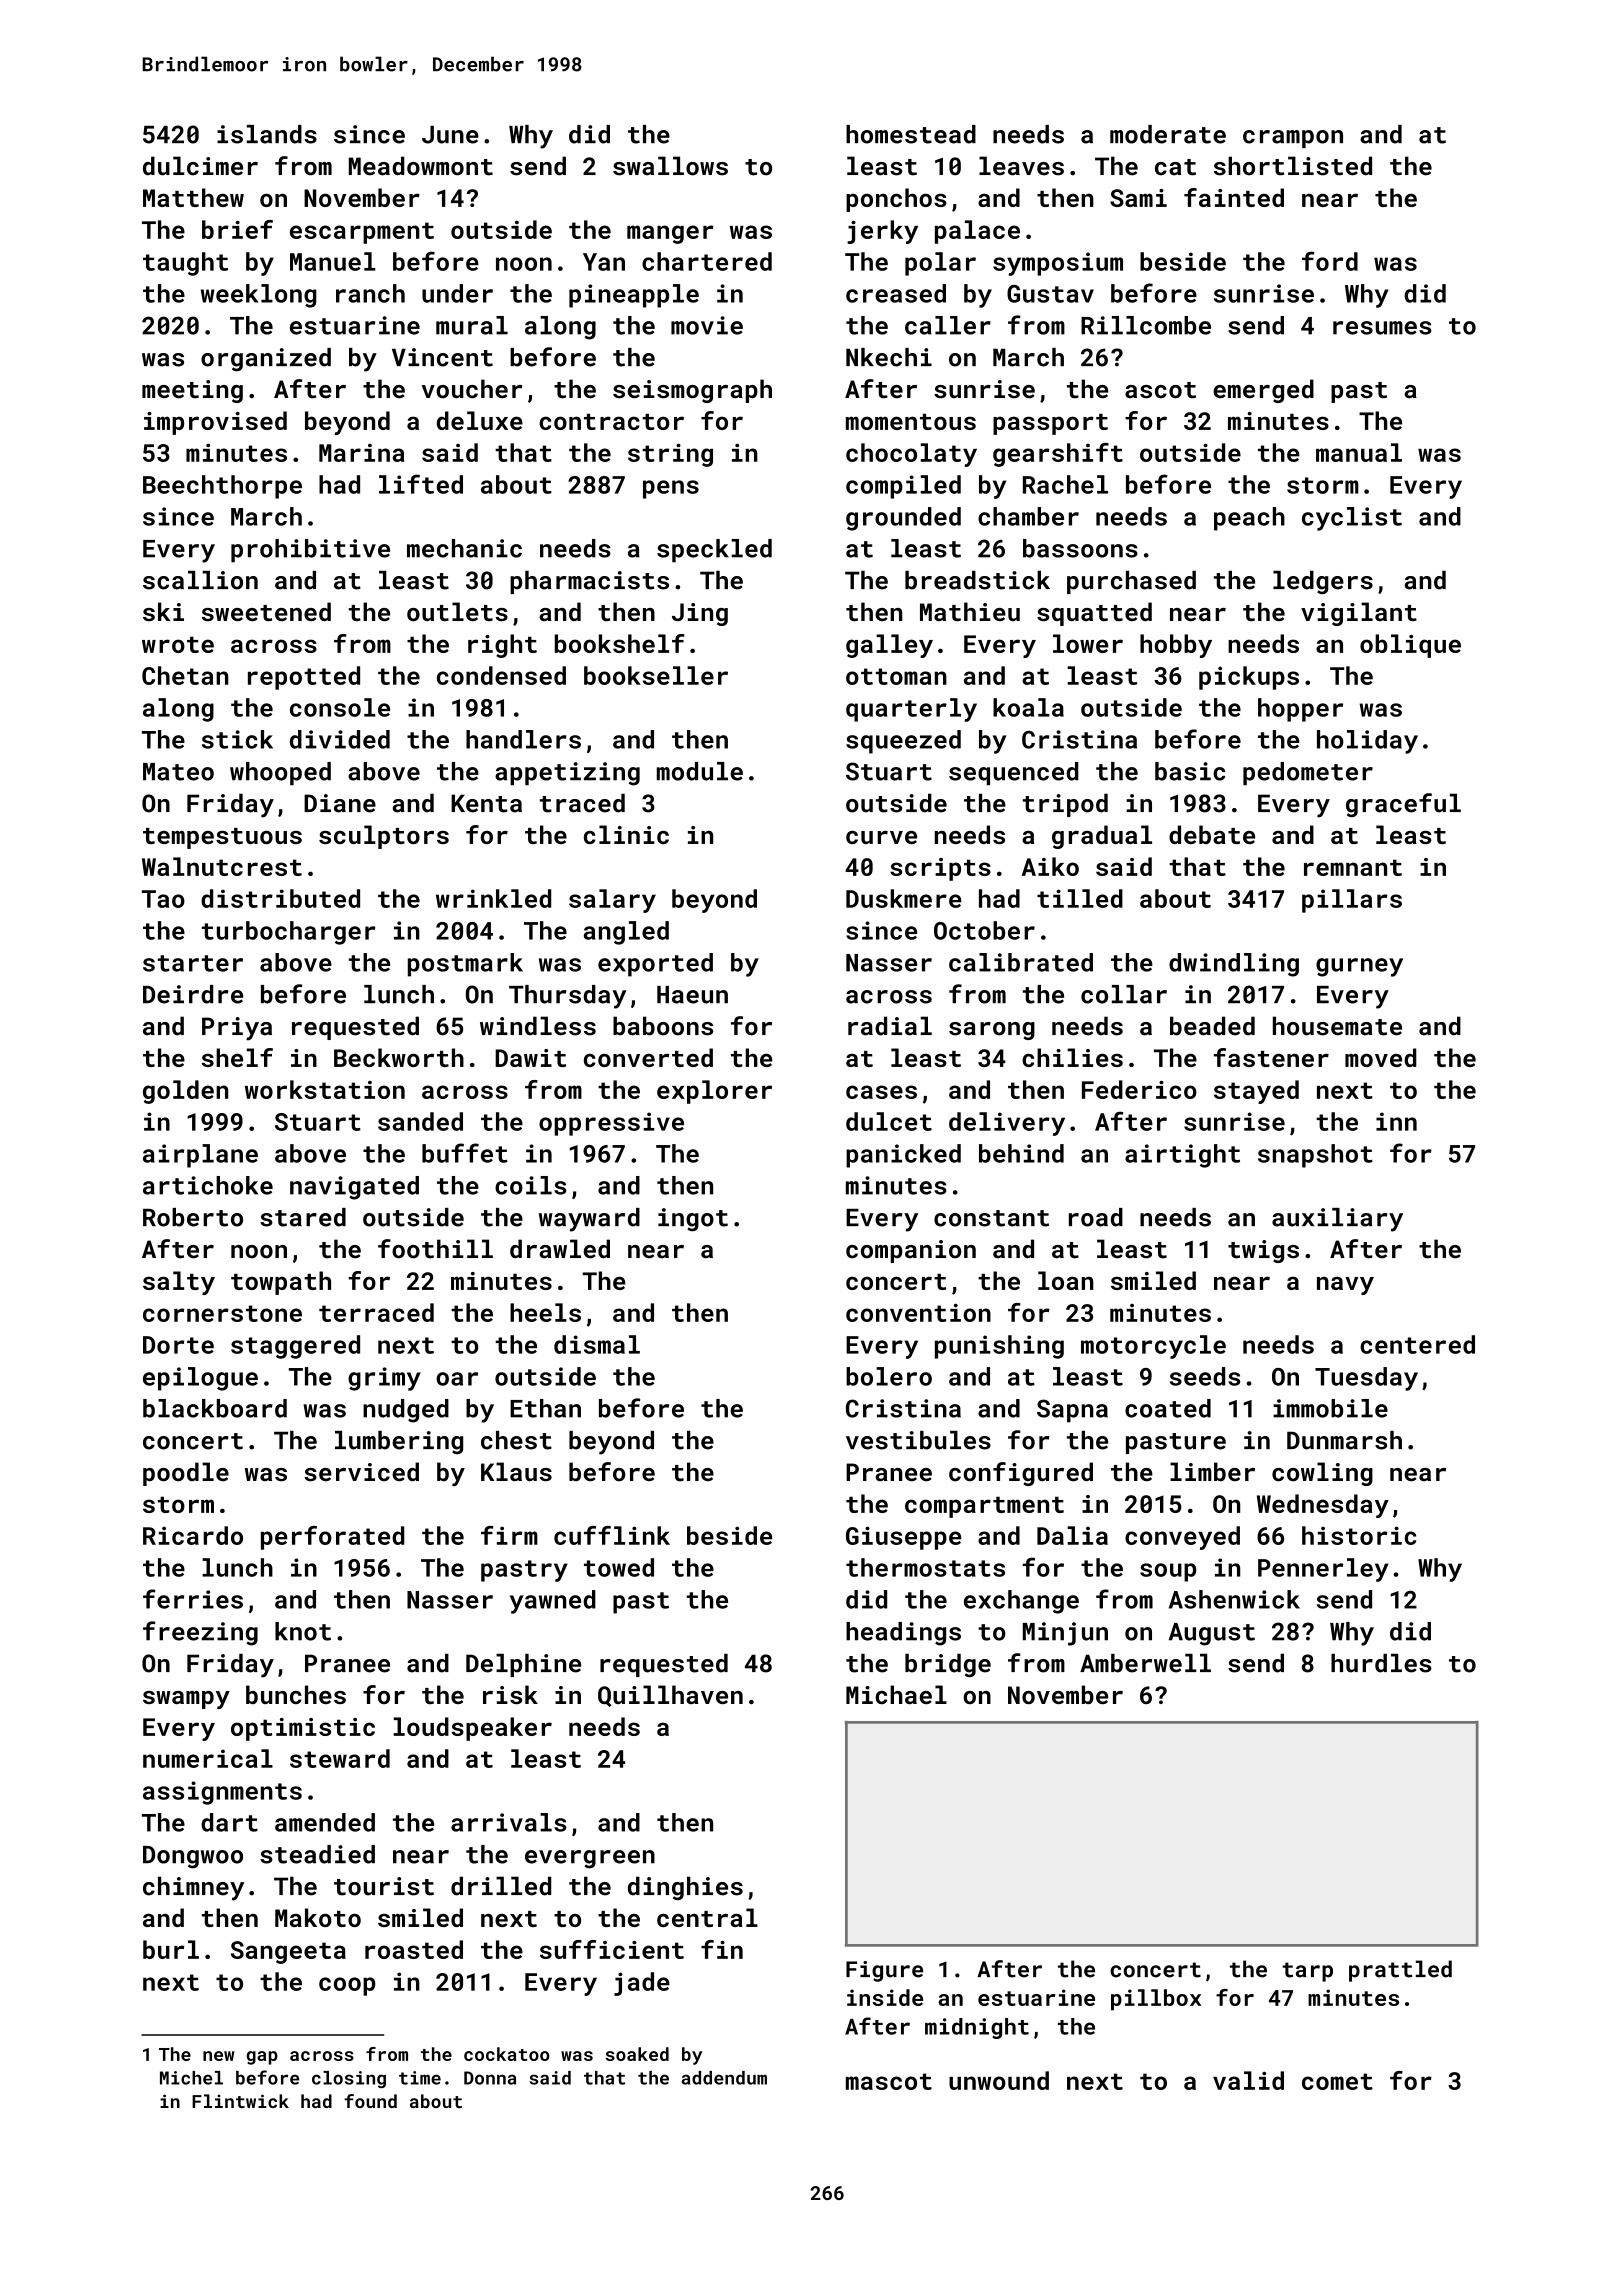 This screenshot has width=1620, height=2292. Describe the element at coordinates (1400, 1971) in the screenshot. I see `prattled` at that location.
